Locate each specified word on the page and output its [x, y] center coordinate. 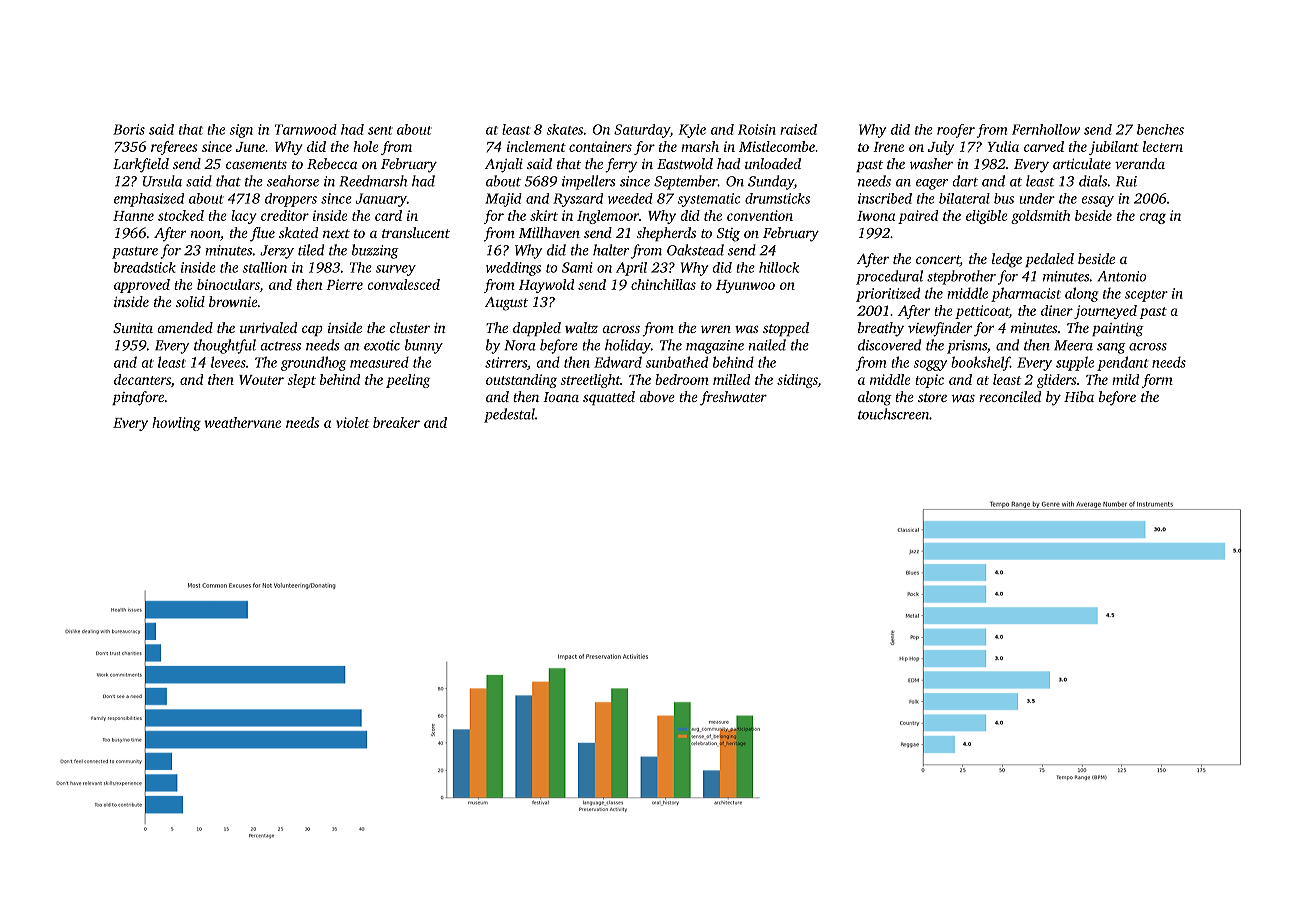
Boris [129, 129]
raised [798, 129]
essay [1098, 201]
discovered [889, 345]
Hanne [133, 216]
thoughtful [225, 346]
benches [1160, 129]
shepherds [666, 234]
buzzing [375, 251]
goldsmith [1040, 217]
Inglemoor [608, 217]
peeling [408, 381]
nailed [767, 345]
